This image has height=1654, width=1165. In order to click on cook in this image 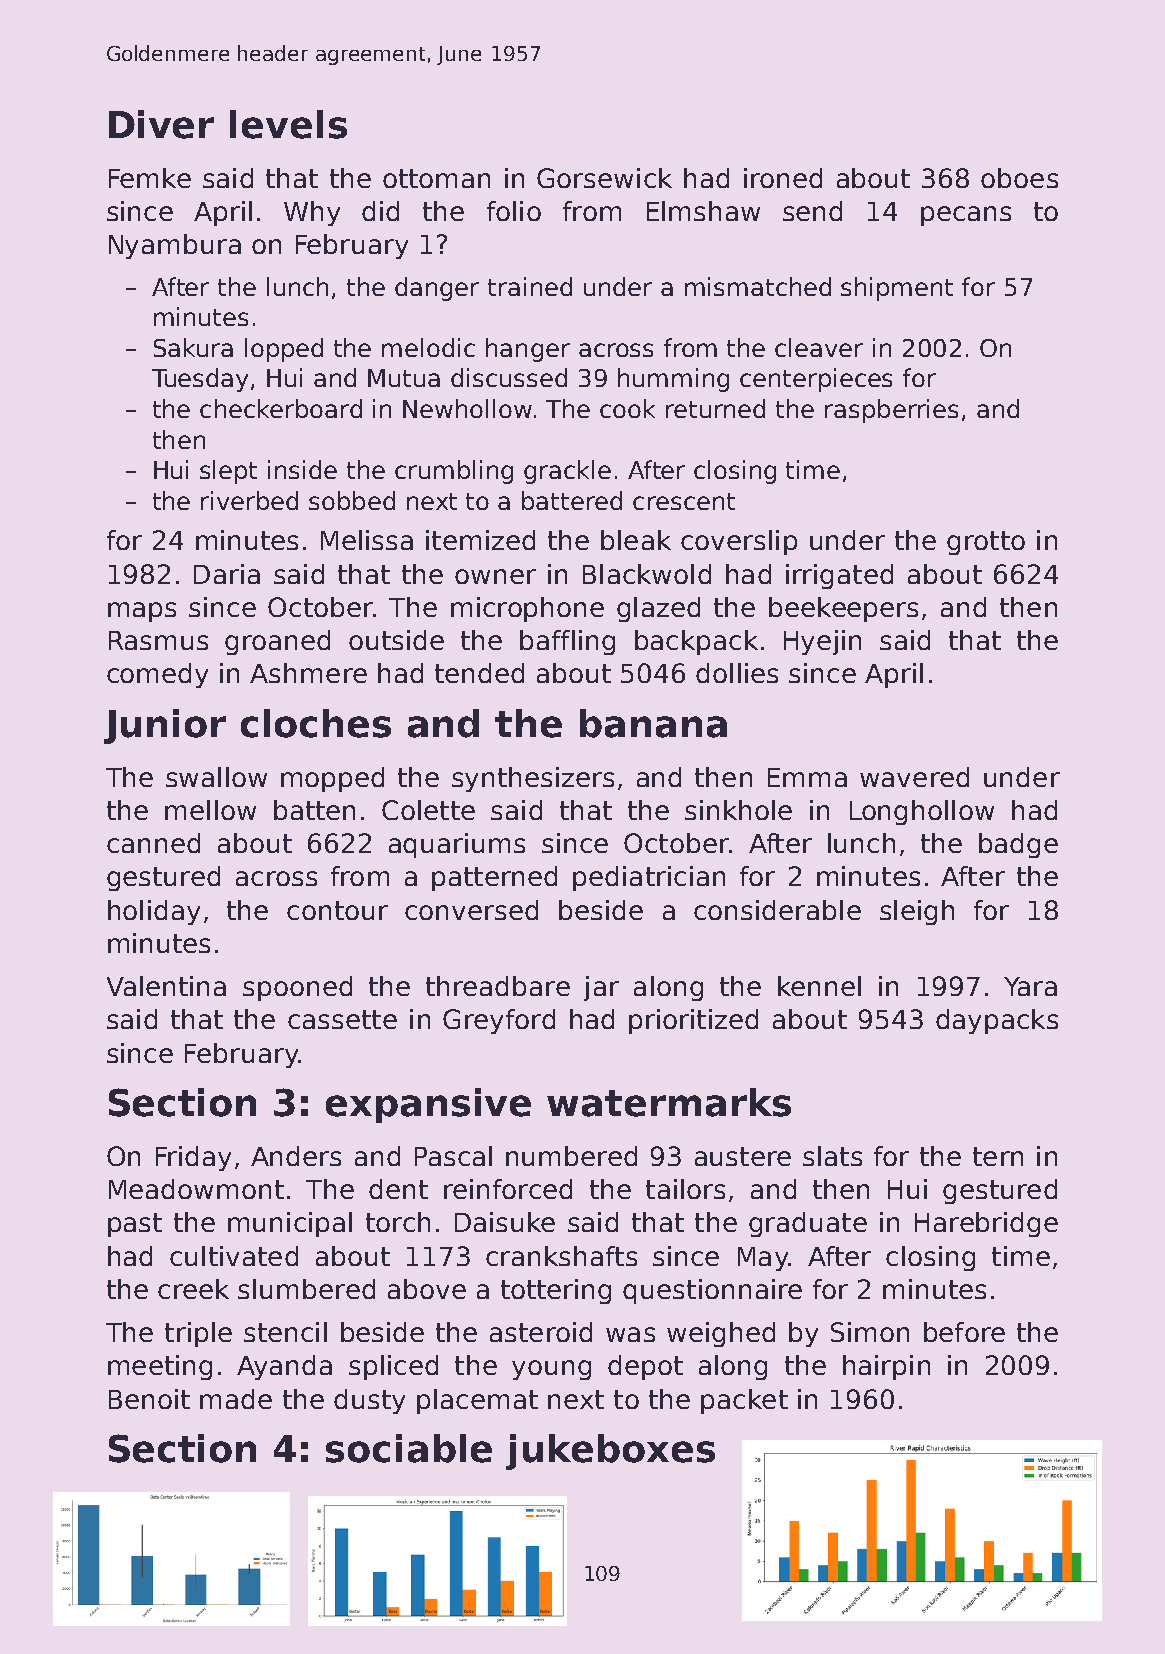, I will do `click(627, 408)`.
